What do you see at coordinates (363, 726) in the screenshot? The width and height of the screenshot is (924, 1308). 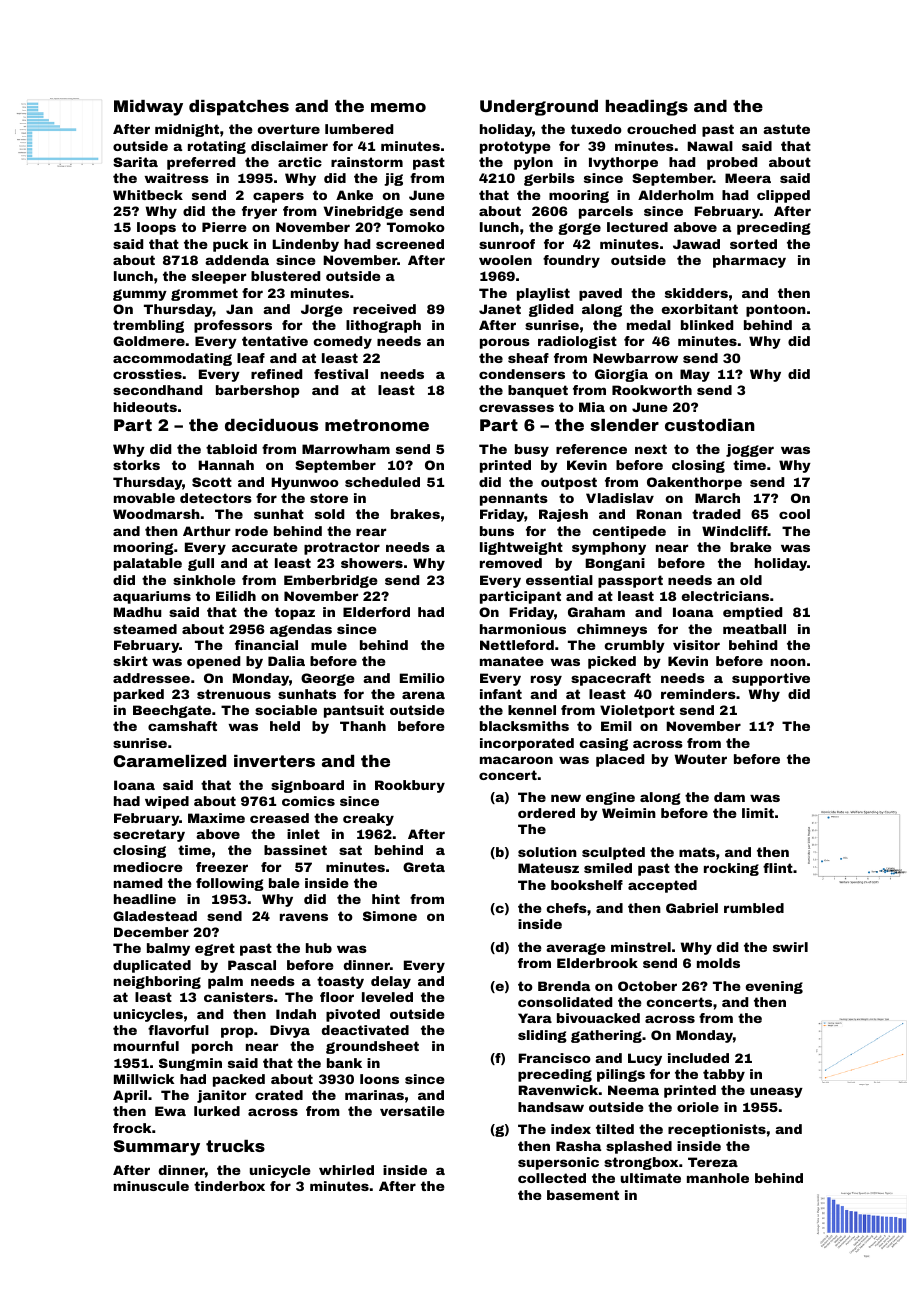 I see `Thanh` at bounding box center [363, 726].
